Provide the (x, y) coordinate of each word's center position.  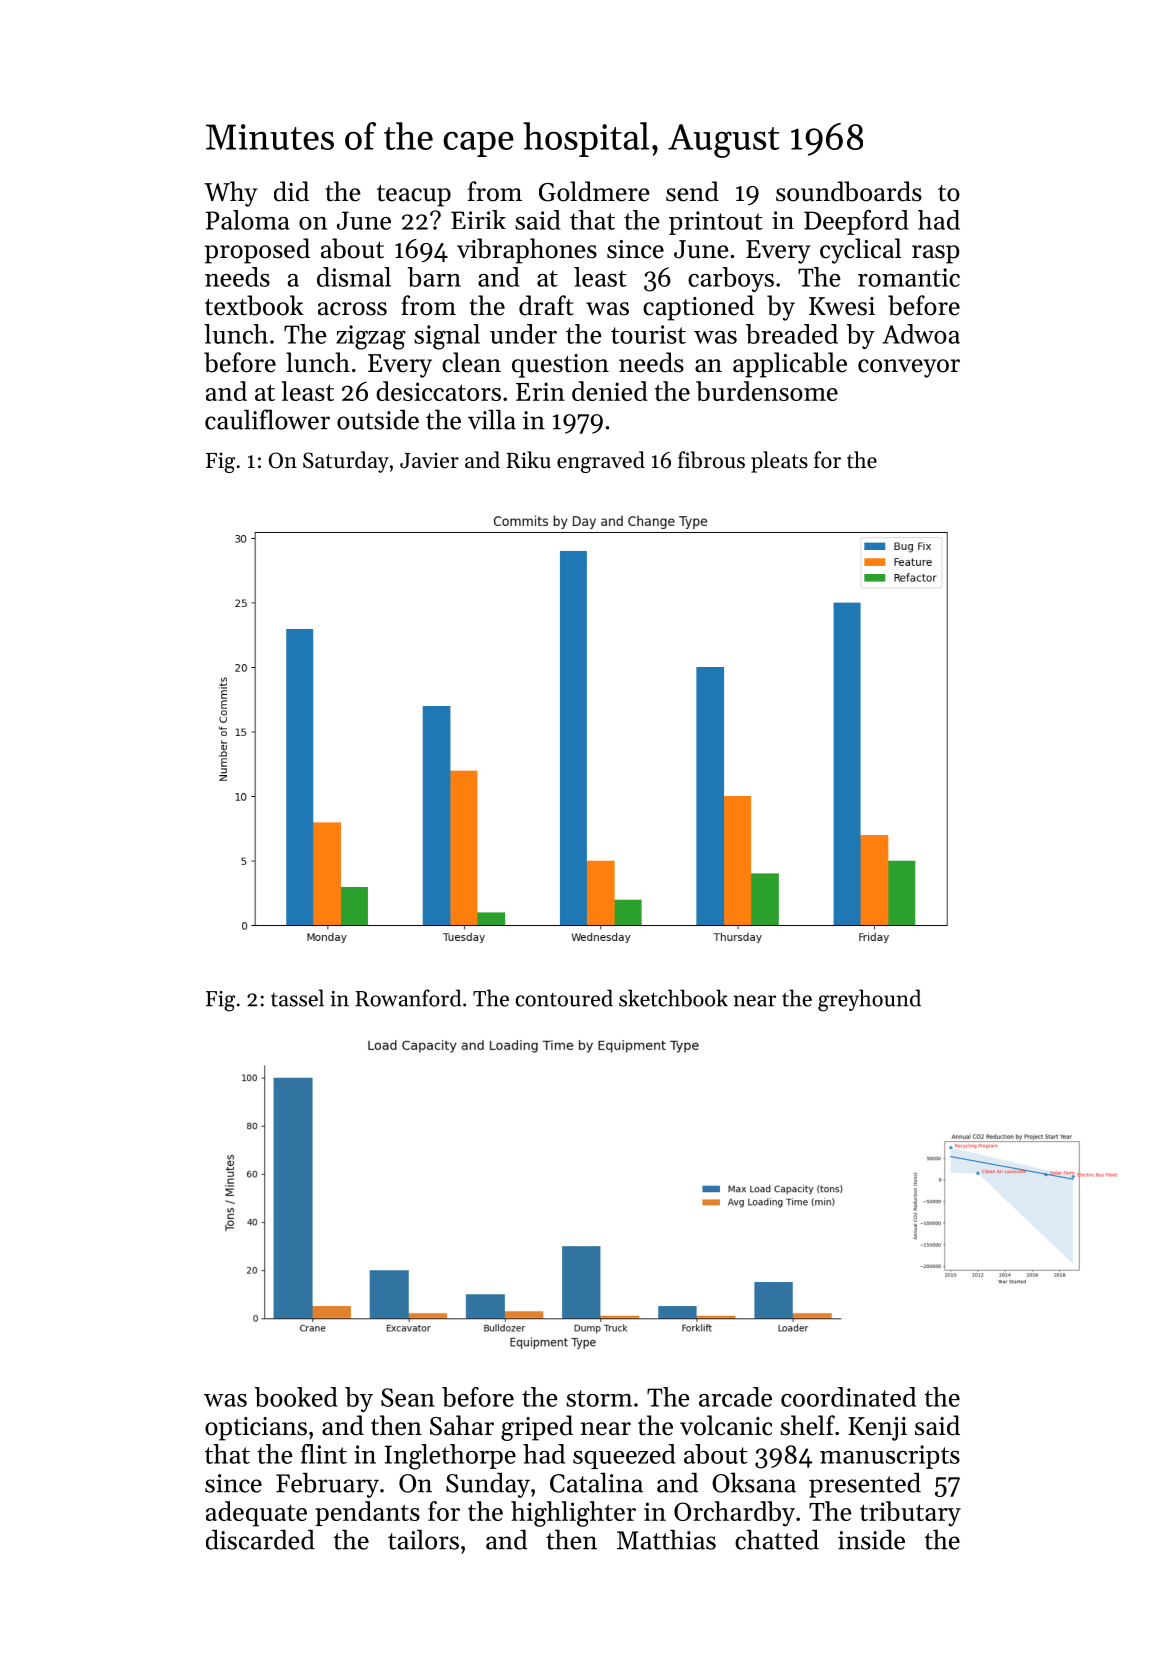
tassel (297, 998)
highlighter (573, 1514)
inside (871, 1539)
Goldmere (594, 191)
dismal (354, 277)
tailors (423, 1539)
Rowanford (408, 998)
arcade (735, 1397)
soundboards (849, 191)
